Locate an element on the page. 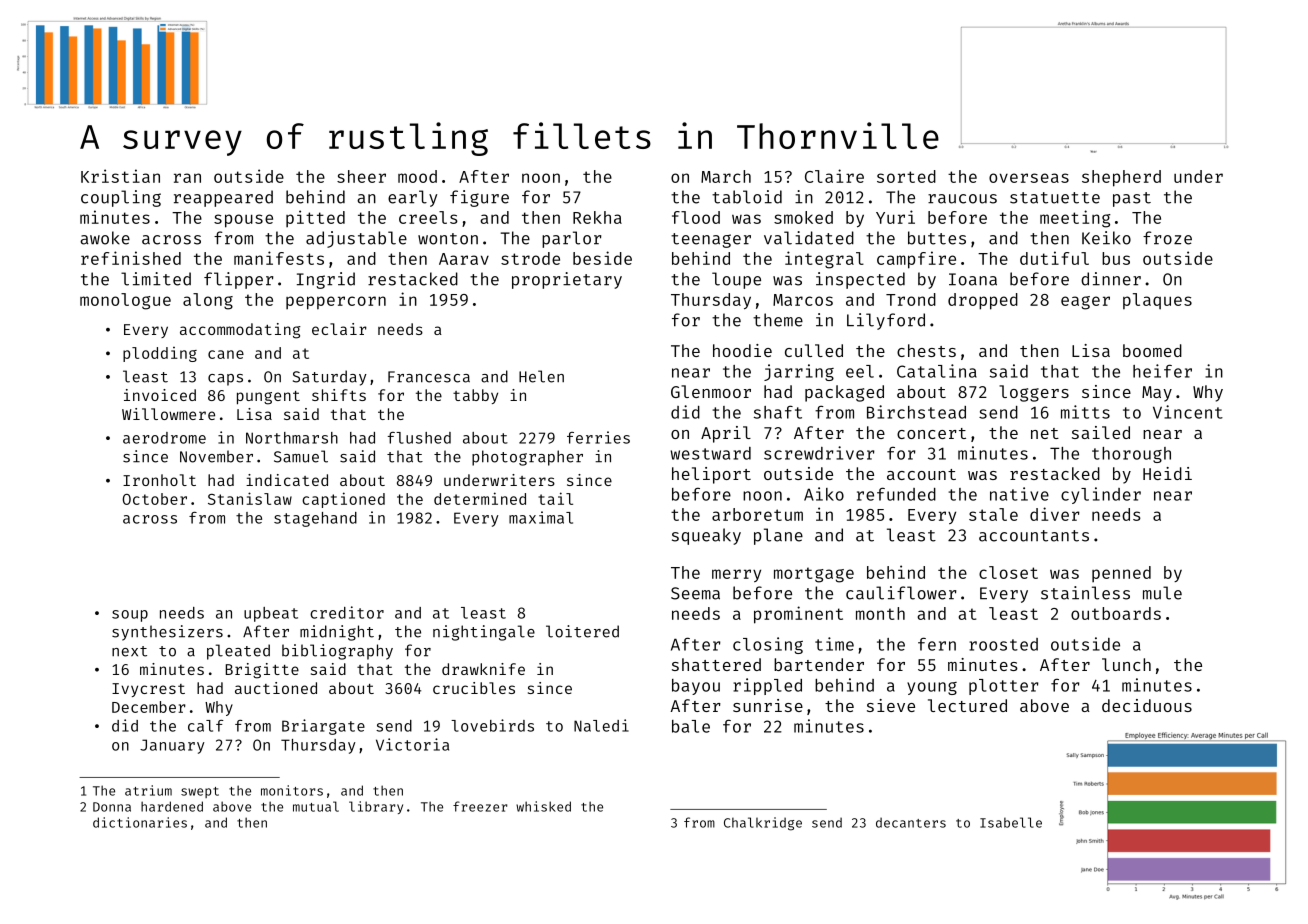 This document has height=924, width=1308. Chalkridge is located at coordinates (763, 824).
